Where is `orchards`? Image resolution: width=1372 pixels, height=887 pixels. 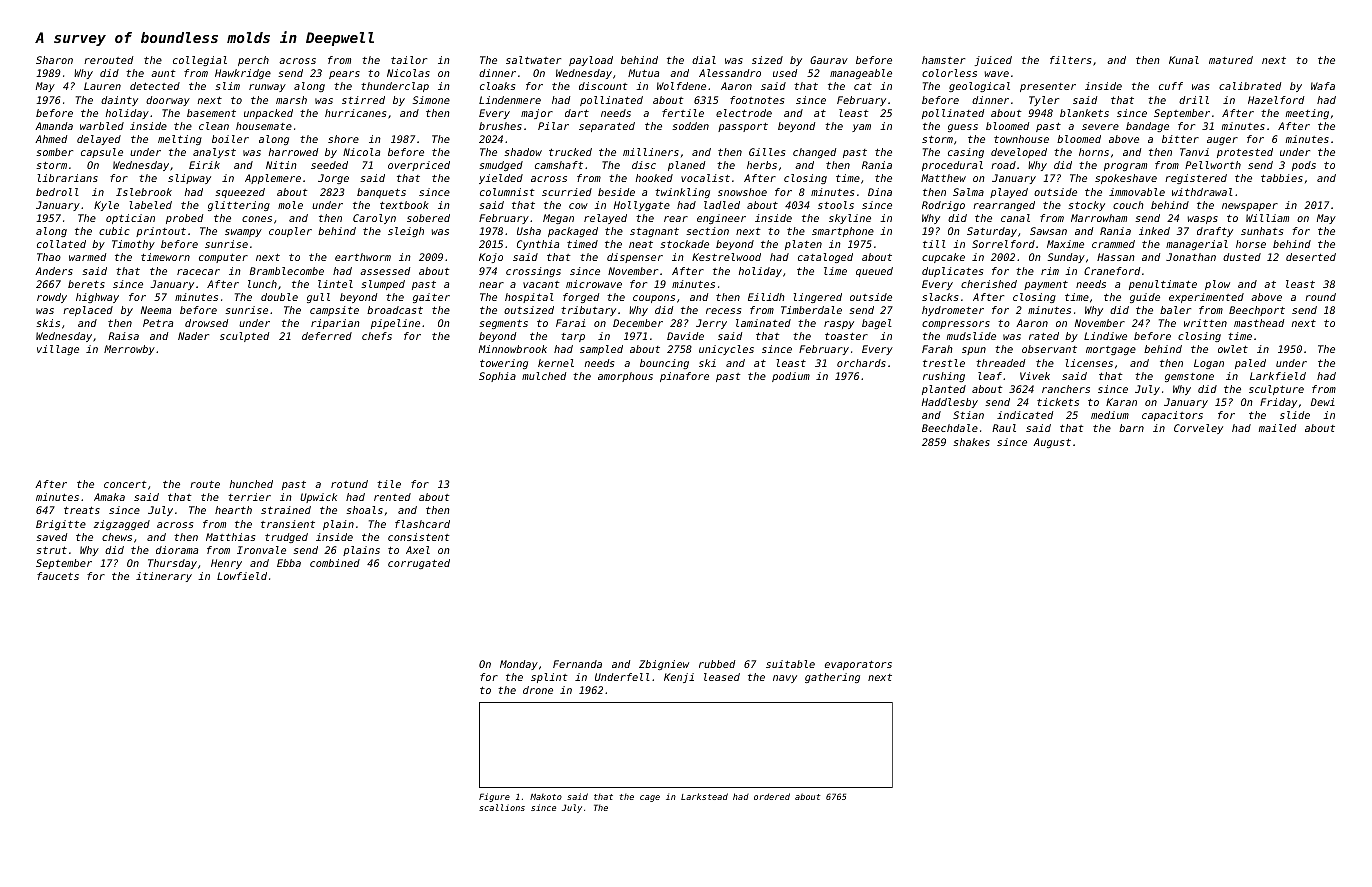 orchards is located at coordinates (861, 363).
